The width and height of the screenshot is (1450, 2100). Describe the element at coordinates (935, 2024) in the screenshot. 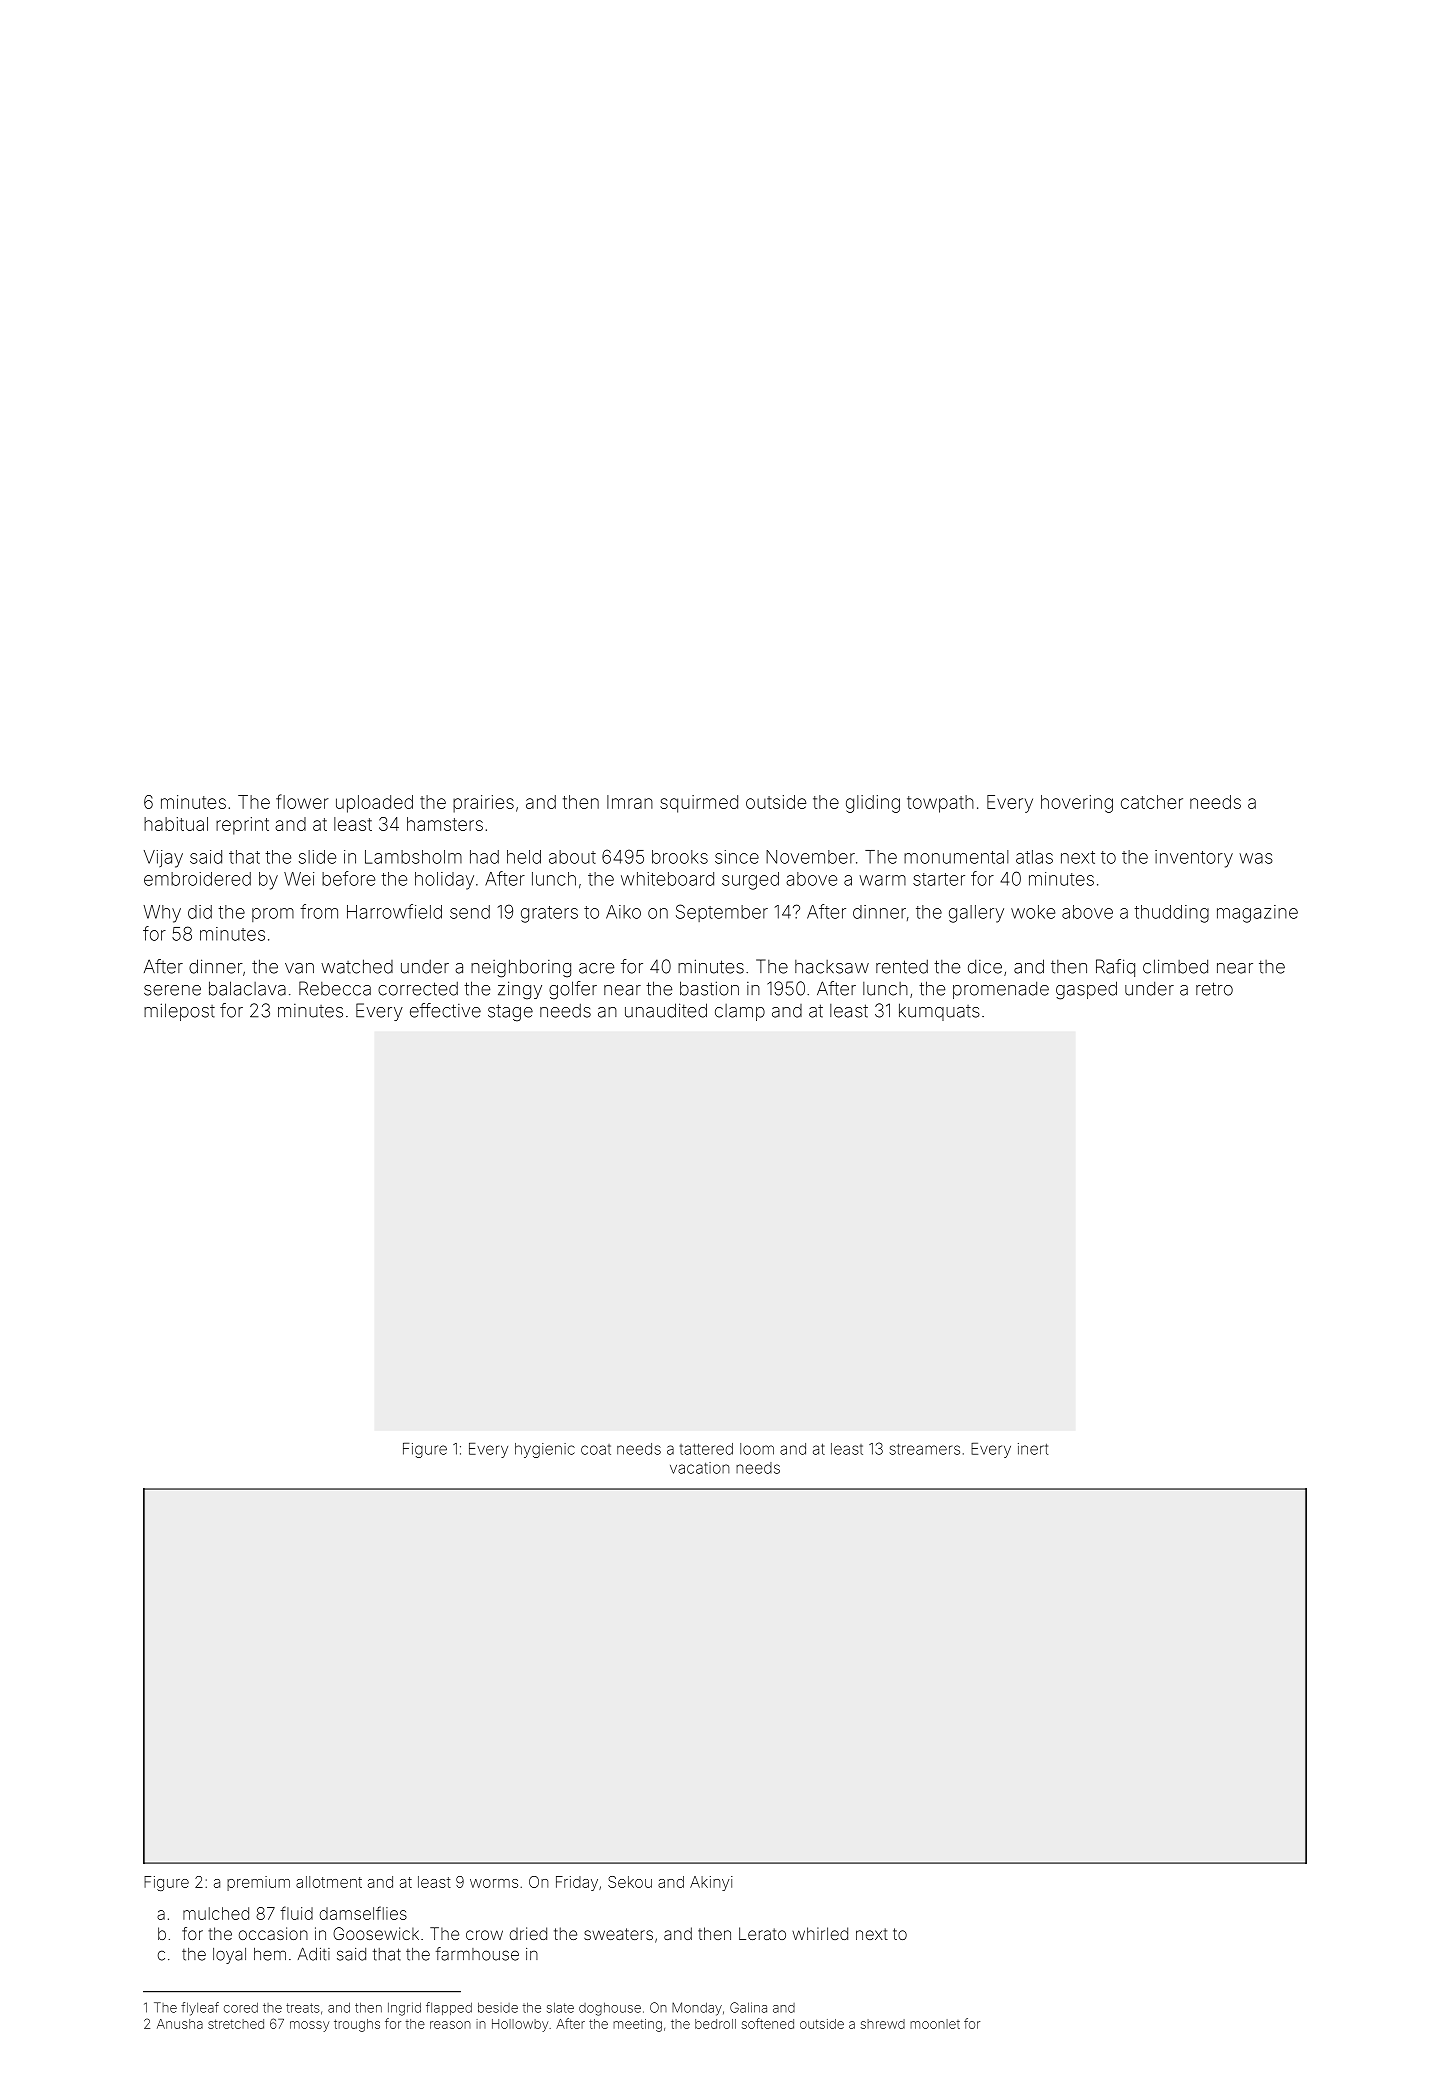

I see `moonlet` at that location.
